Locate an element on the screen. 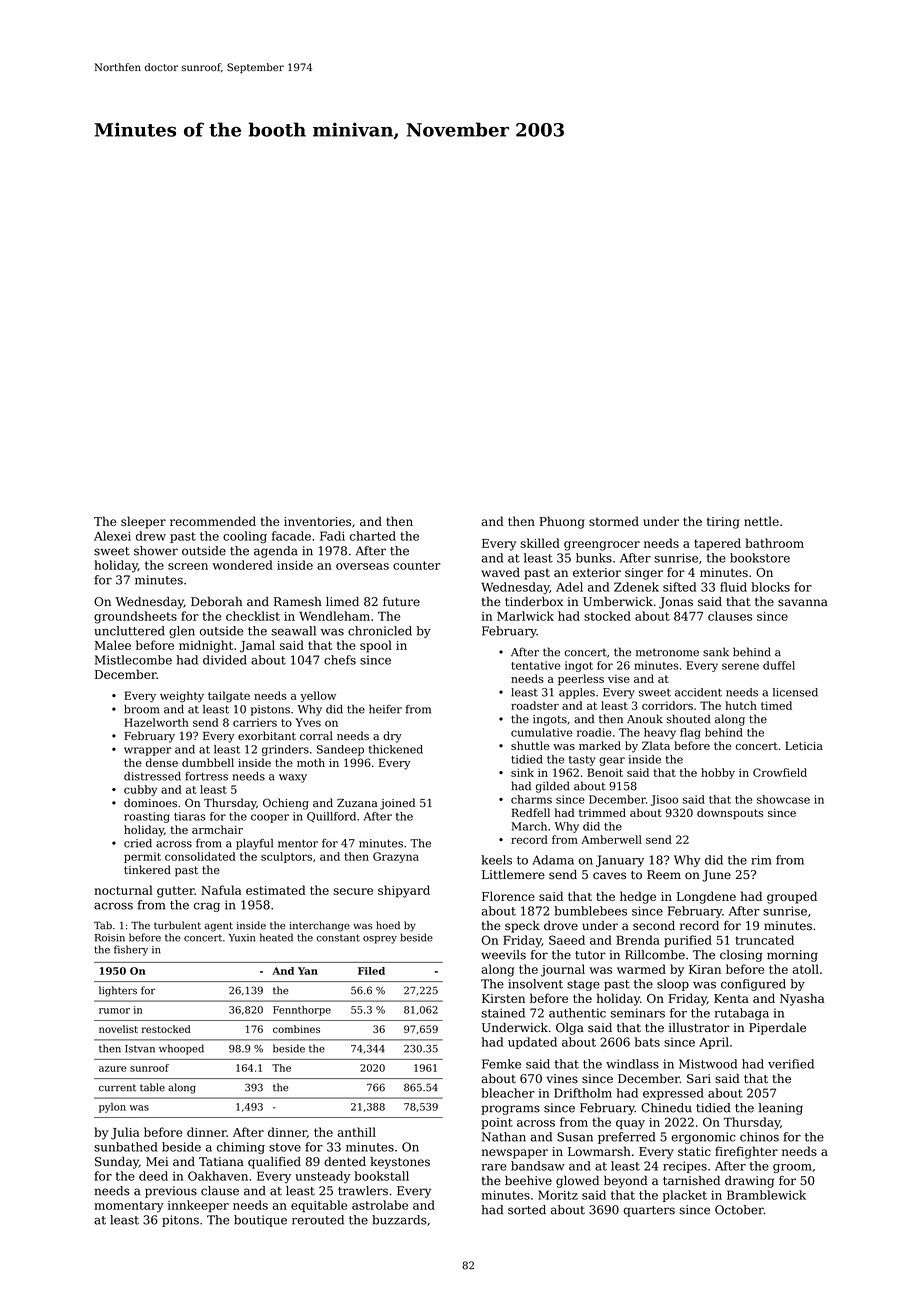  Kiran is located at coordinates (705, 969).
